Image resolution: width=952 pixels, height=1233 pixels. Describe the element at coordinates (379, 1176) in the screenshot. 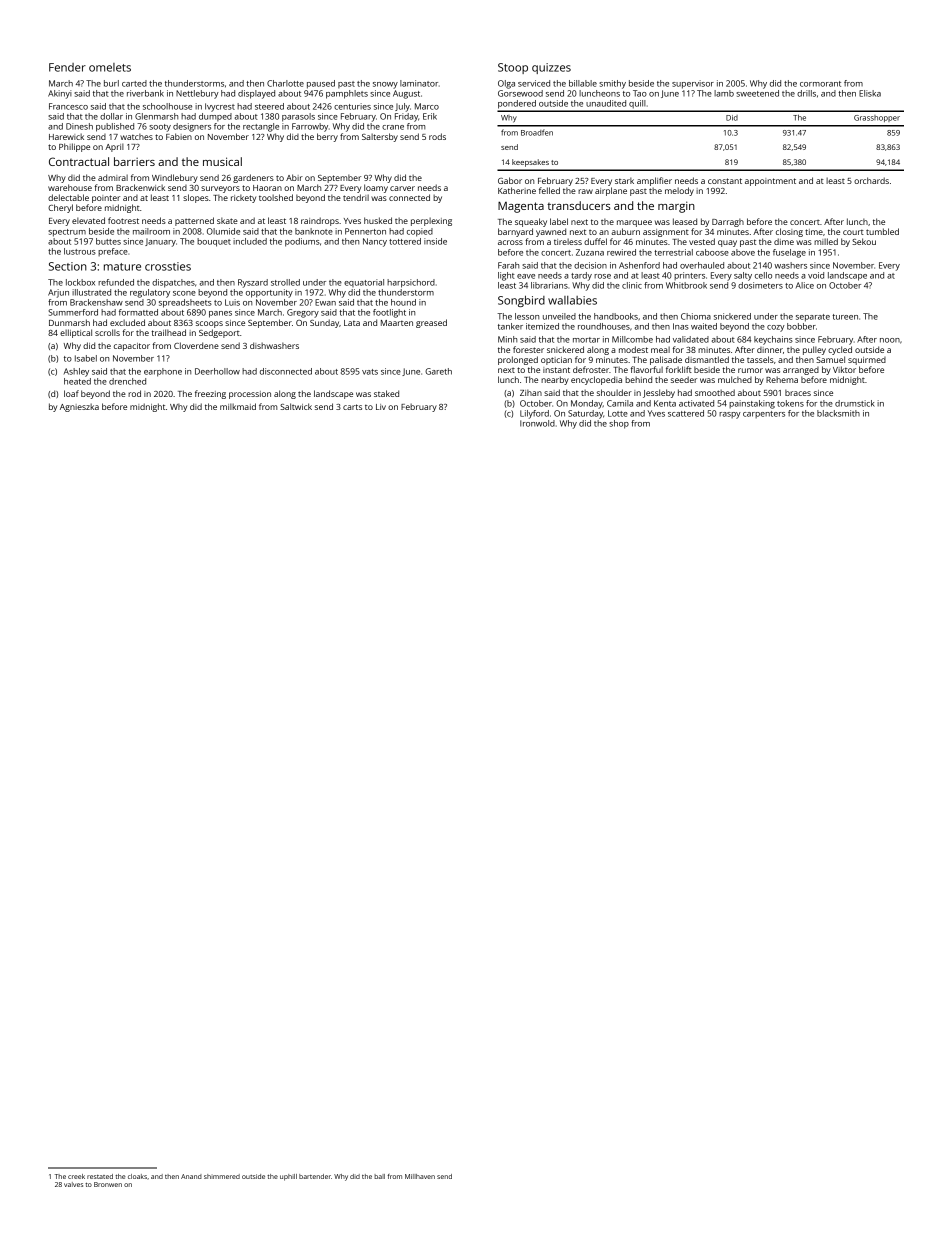

I see `ball` at that location.
